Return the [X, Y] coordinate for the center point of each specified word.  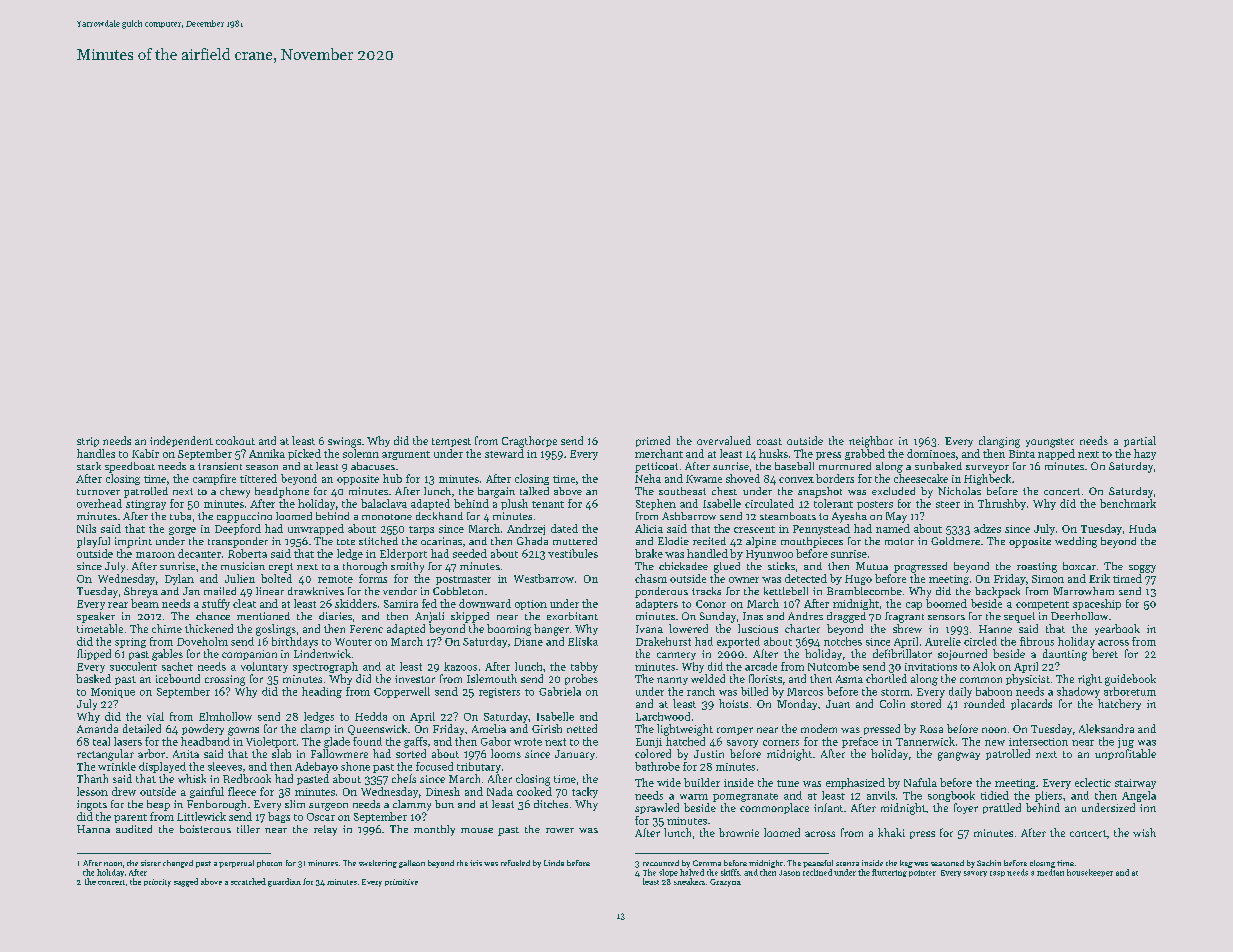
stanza [847, 864]
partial [1140, 441]
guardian [284, 882]
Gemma [707, 863]
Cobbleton [458, 591]
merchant [659, 453]
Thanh [92, 778]
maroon [155, 555]
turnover [98, 492]
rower [560, 830]
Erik [1099, 578]
